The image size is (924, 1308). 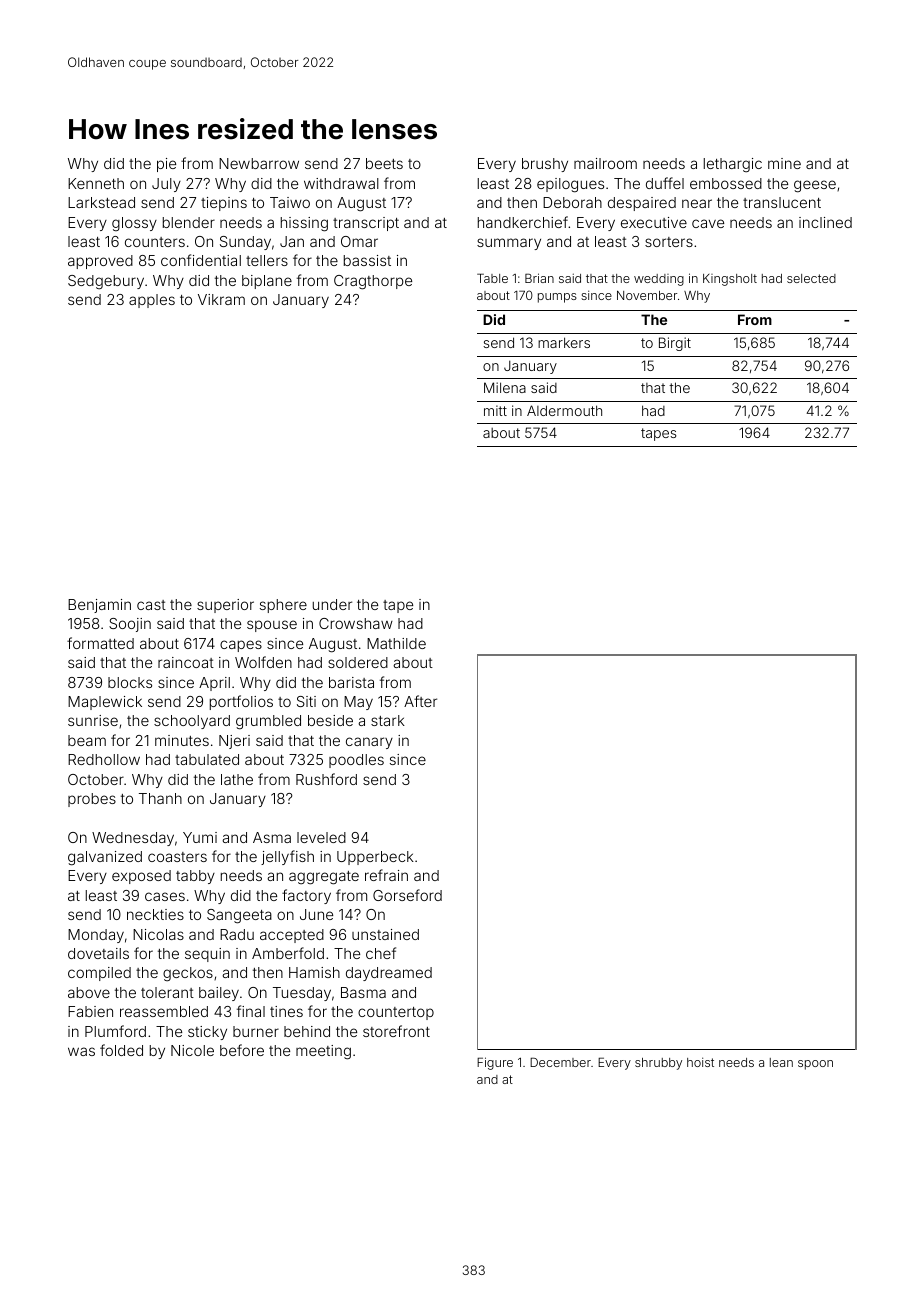 I want to click on factory, so click(x=306, y=896).
